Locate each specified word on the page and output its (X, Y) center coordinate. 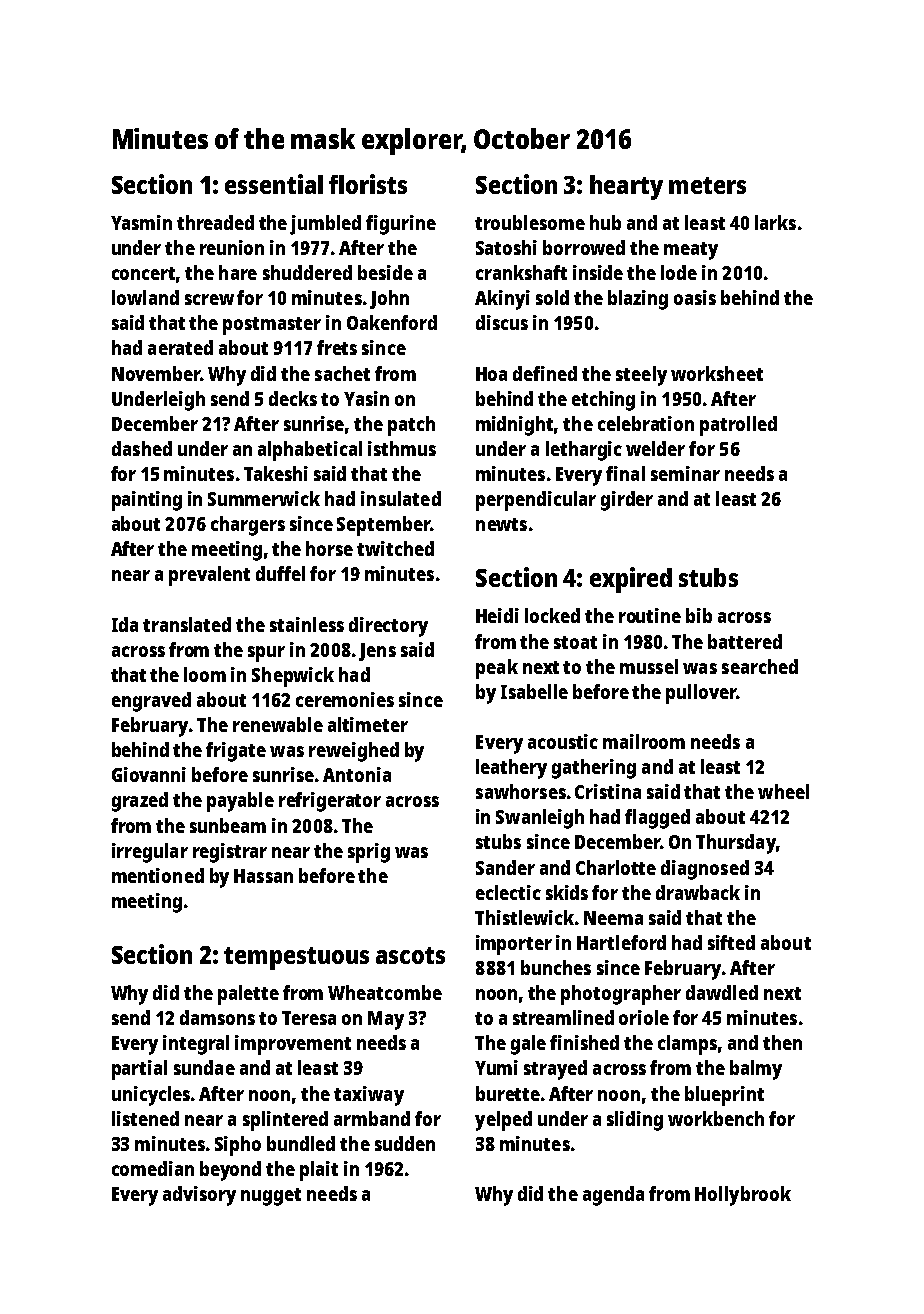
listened (145, 1118)
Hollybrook (743, 1196)
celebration (646, 423)
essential (274, 184)
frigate (236, 752)
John (389, 299)
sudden (405, 1143)
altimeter (368, 724)
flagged (657, 819)
